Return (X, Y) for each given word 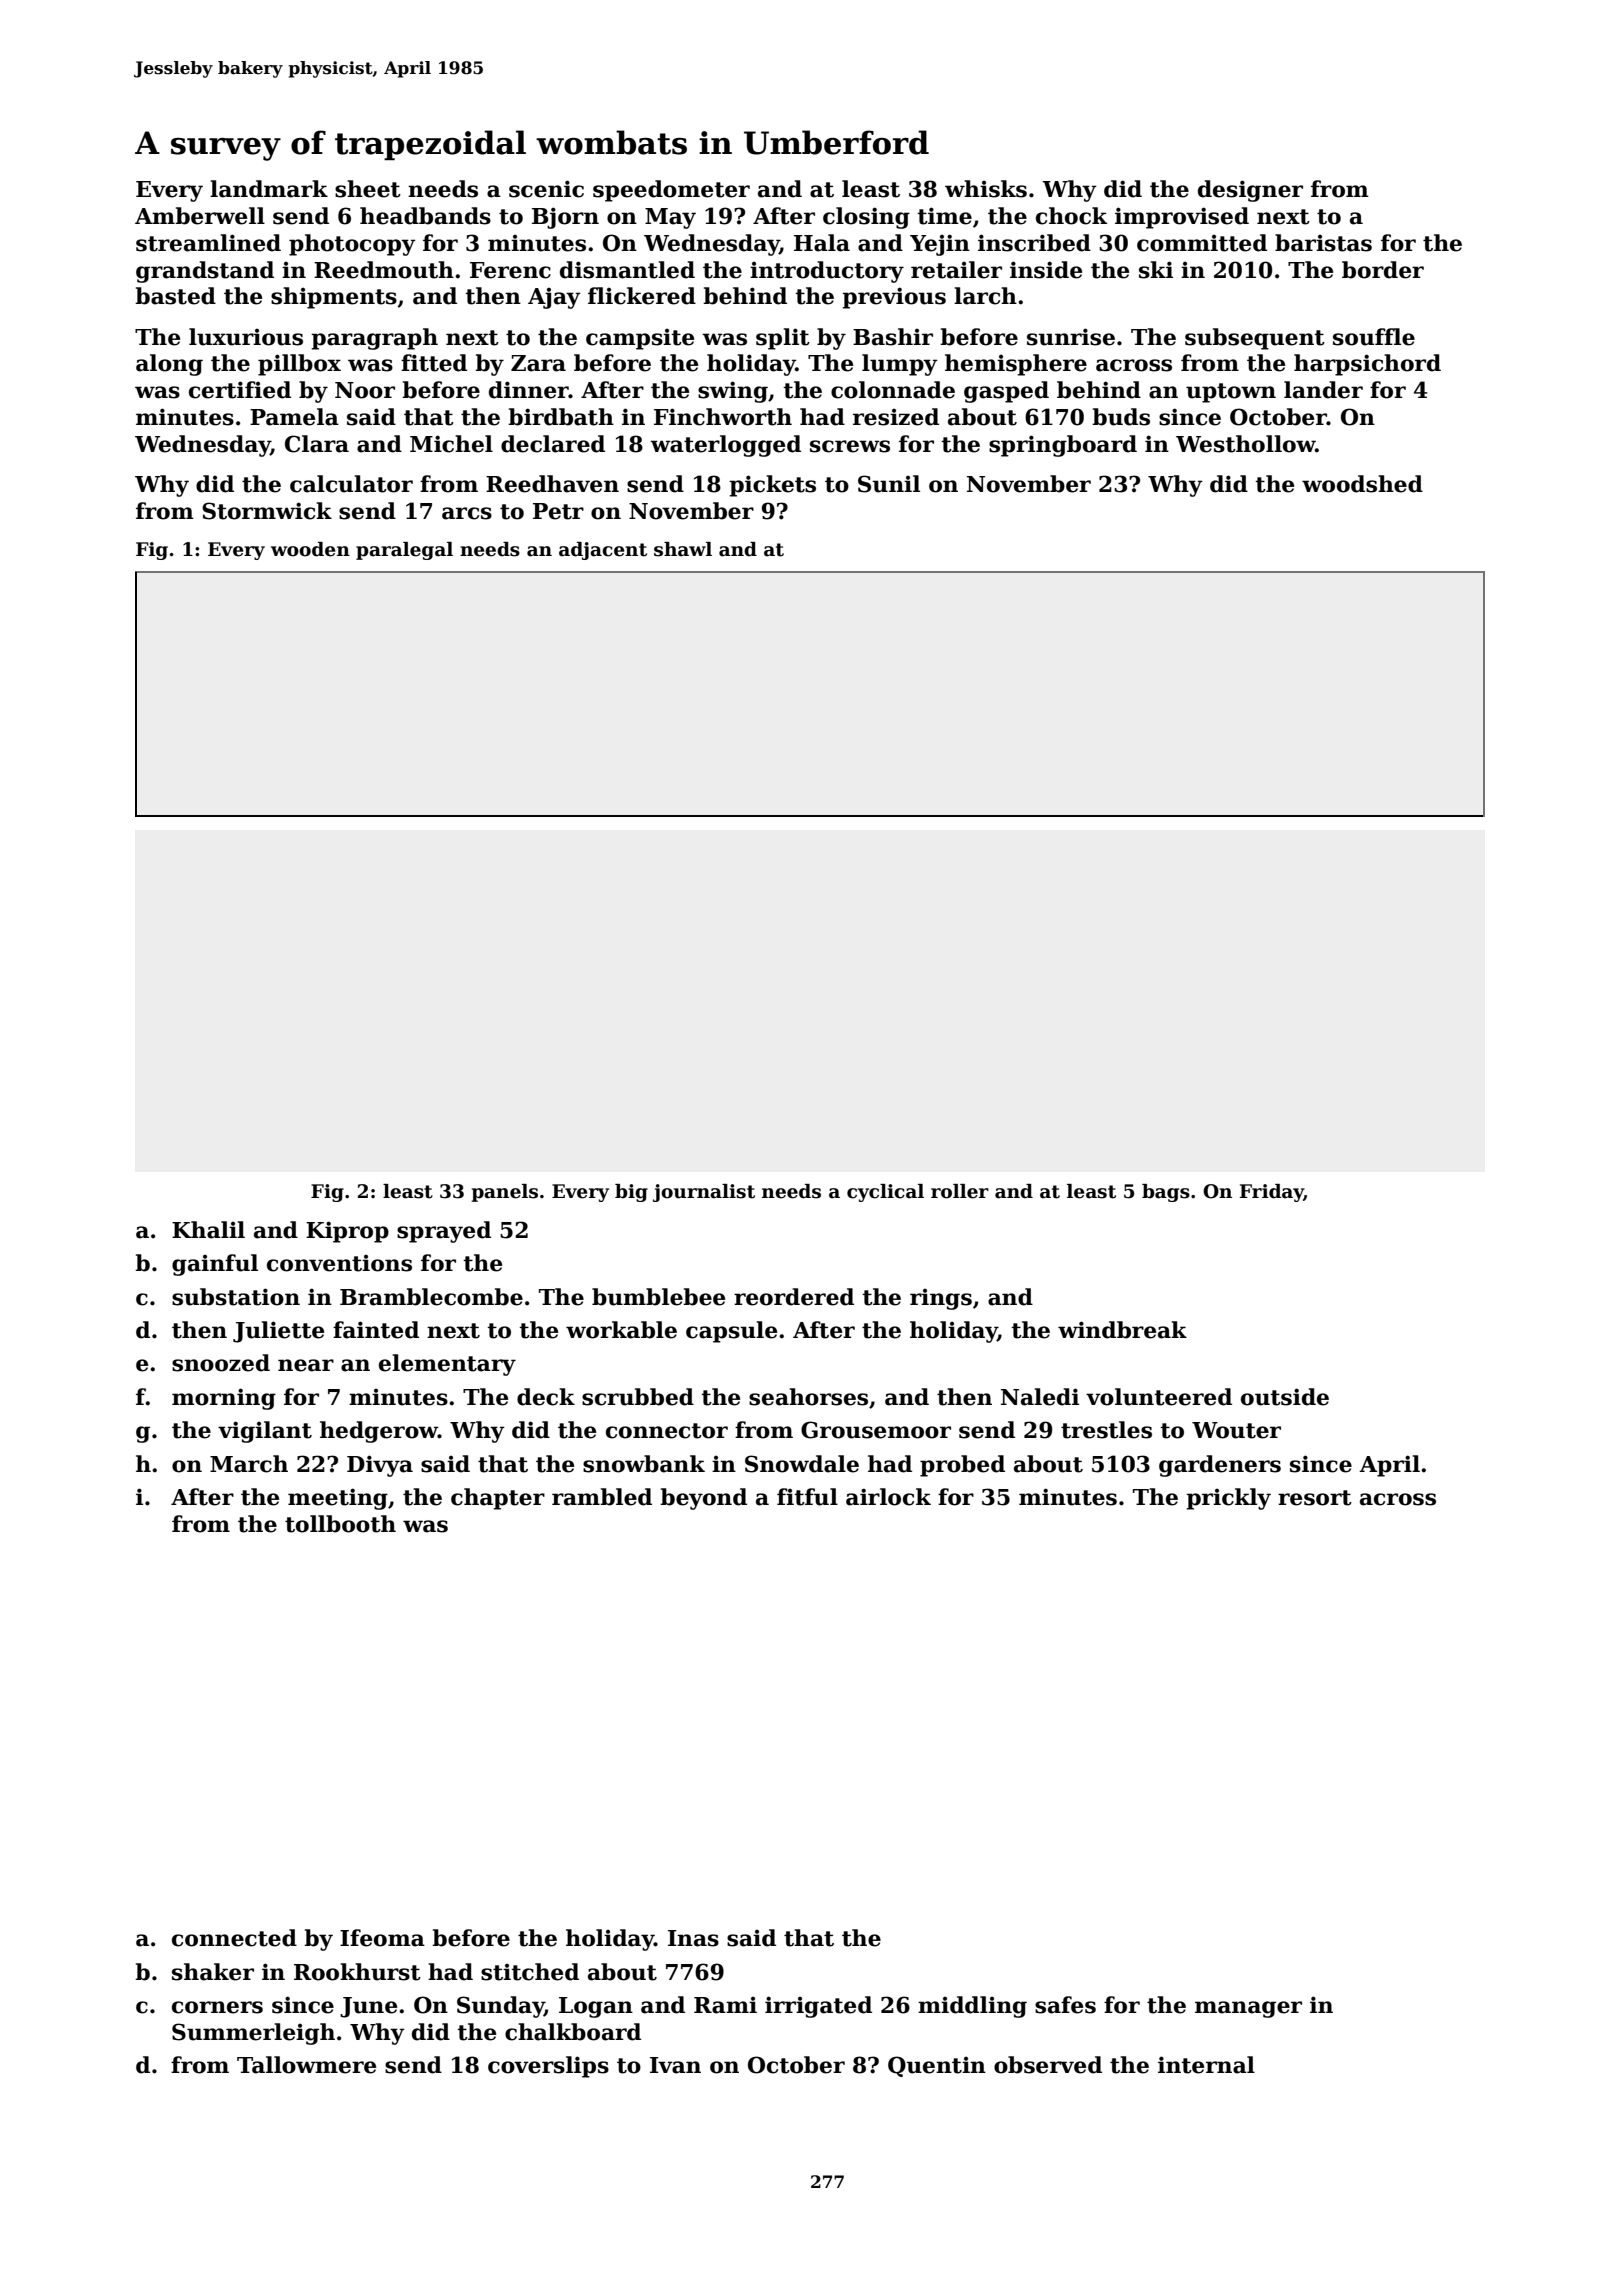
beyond (703, 1499)
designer (1250, 191)
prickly (1228, 1499)
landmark (269, 189)
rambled (602, 1497)
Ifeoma (382, 1938)
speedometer (671, 191)
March (249, 1464)
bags (1166, 1193)
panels (505, 1193)
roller (960, 1191)
